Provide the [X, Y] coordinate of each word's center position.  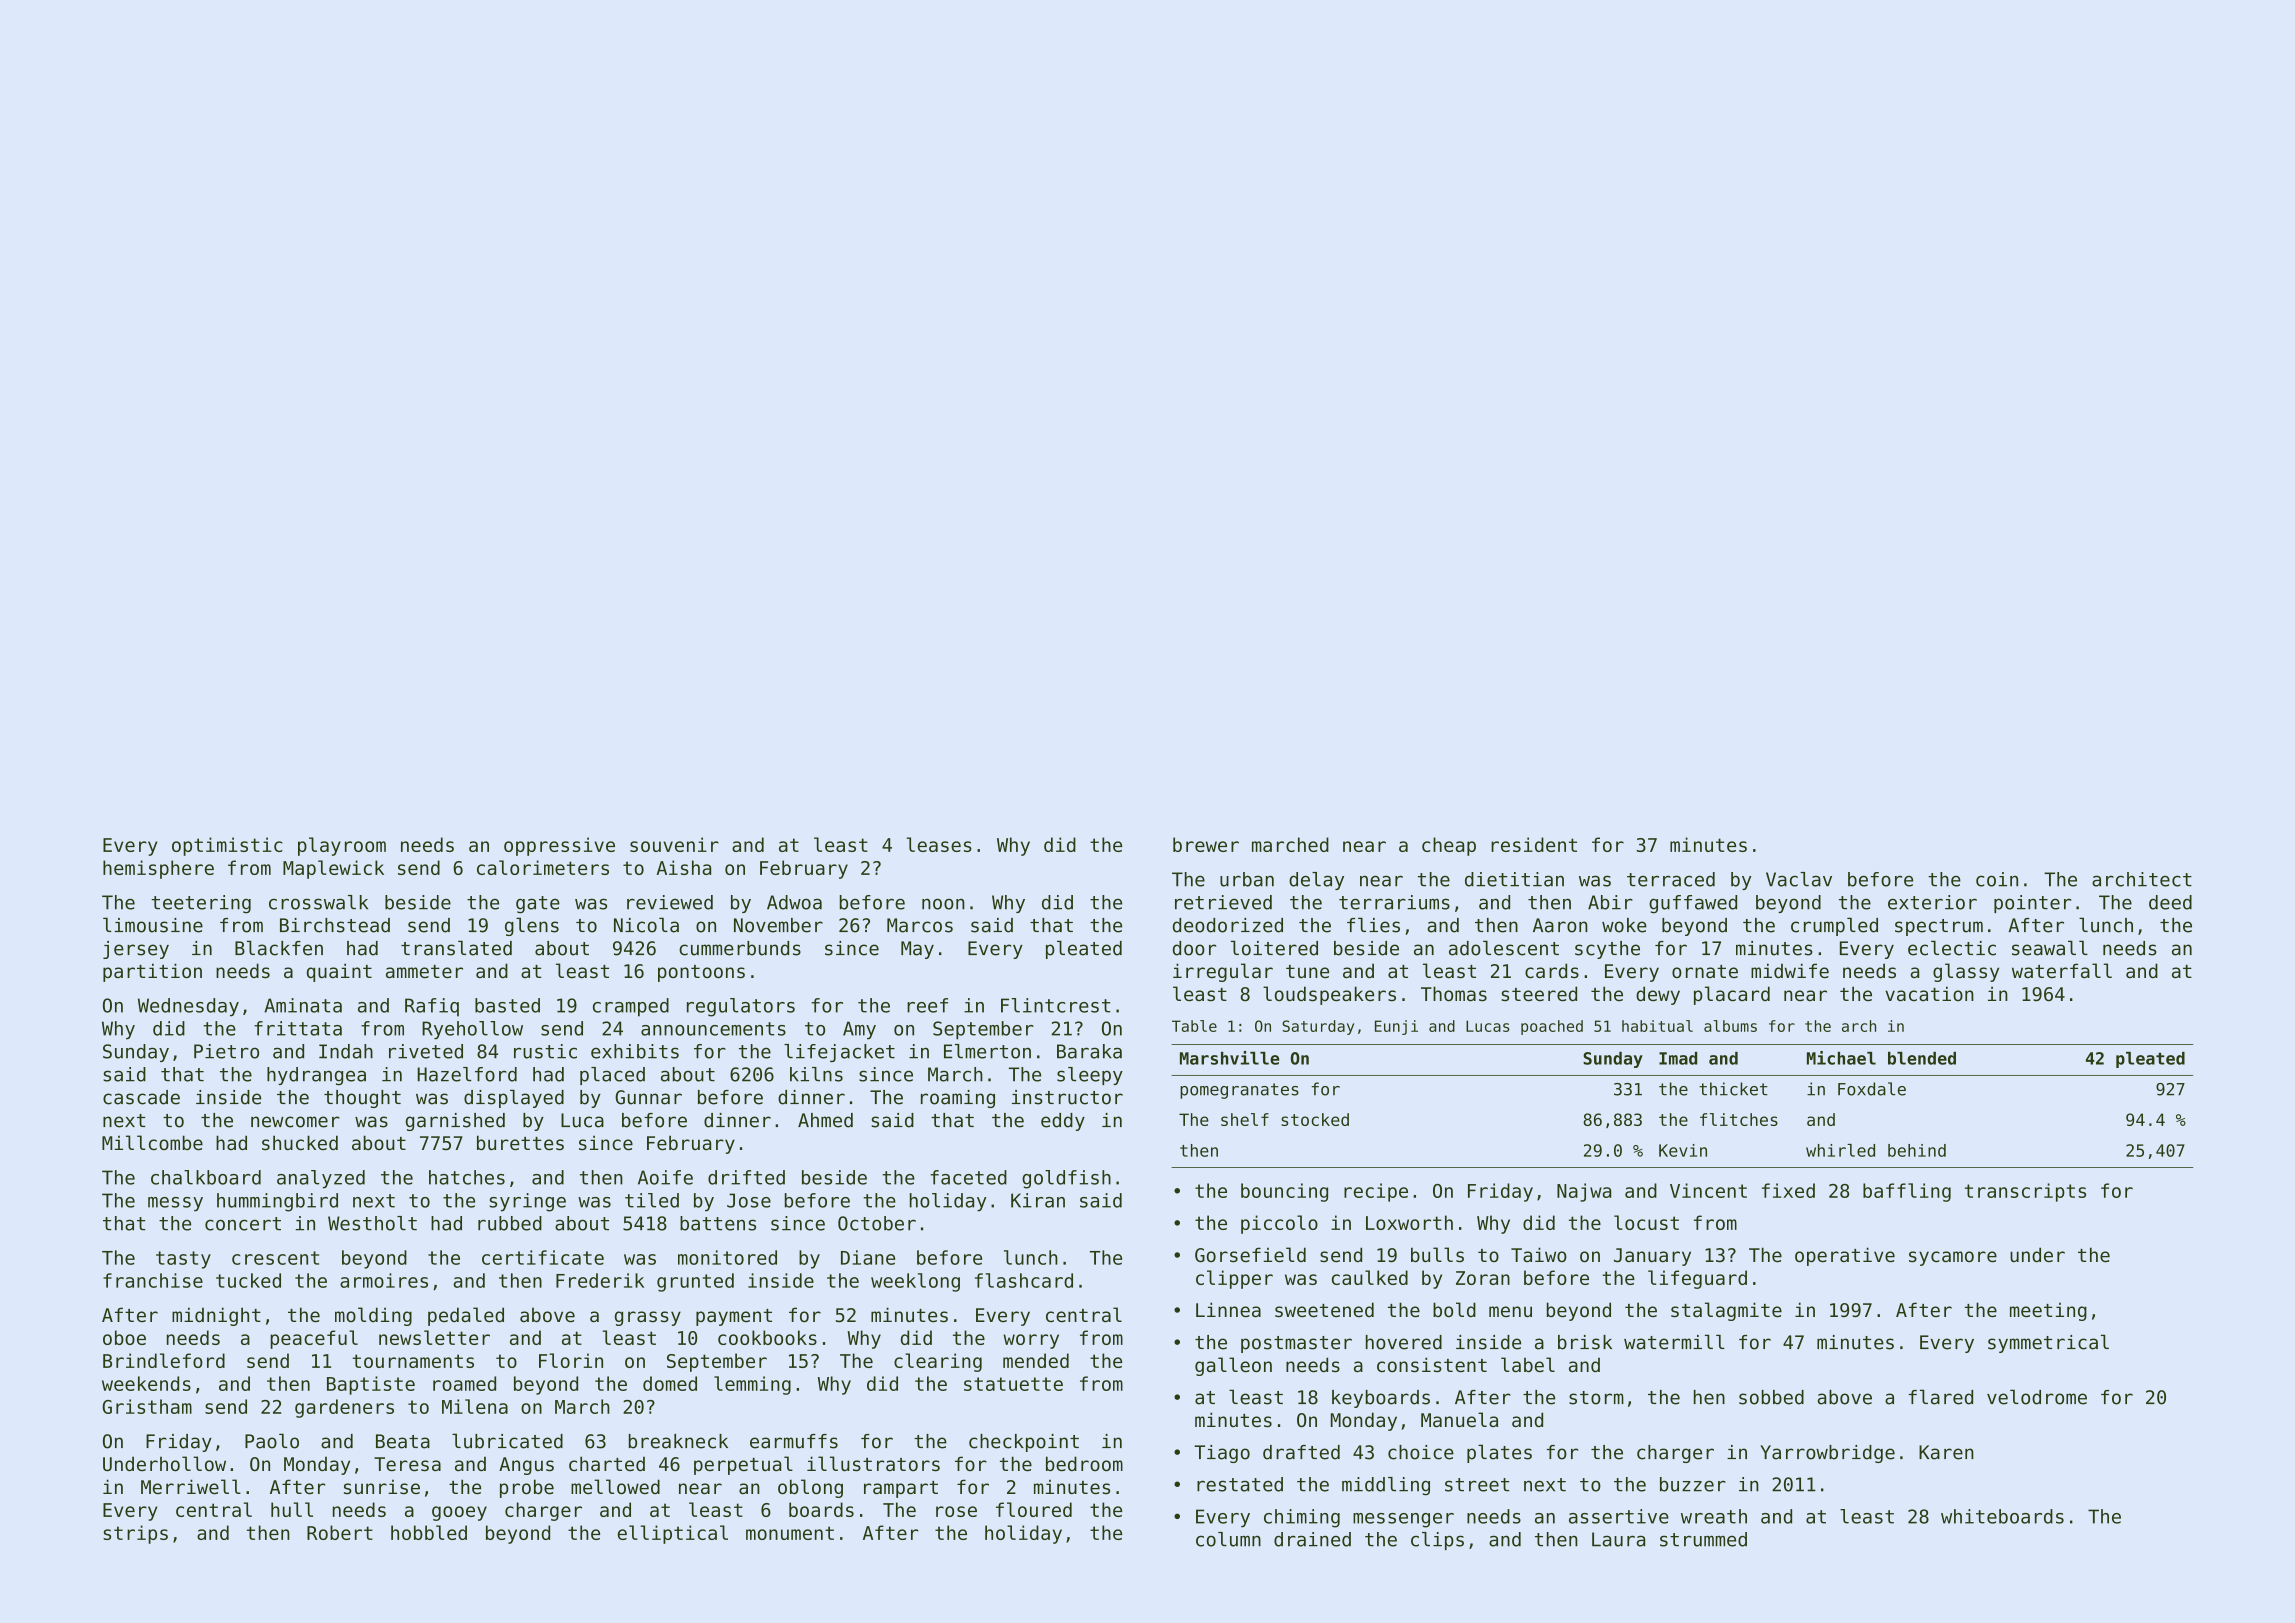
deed [2170, 902]
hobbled [429, 1532]
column [1228, 1539]
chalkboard [206, 1177]
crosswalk [318, 902]
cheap [1449, 846]
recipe [1376, 1192]
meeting [2048, 1311]
